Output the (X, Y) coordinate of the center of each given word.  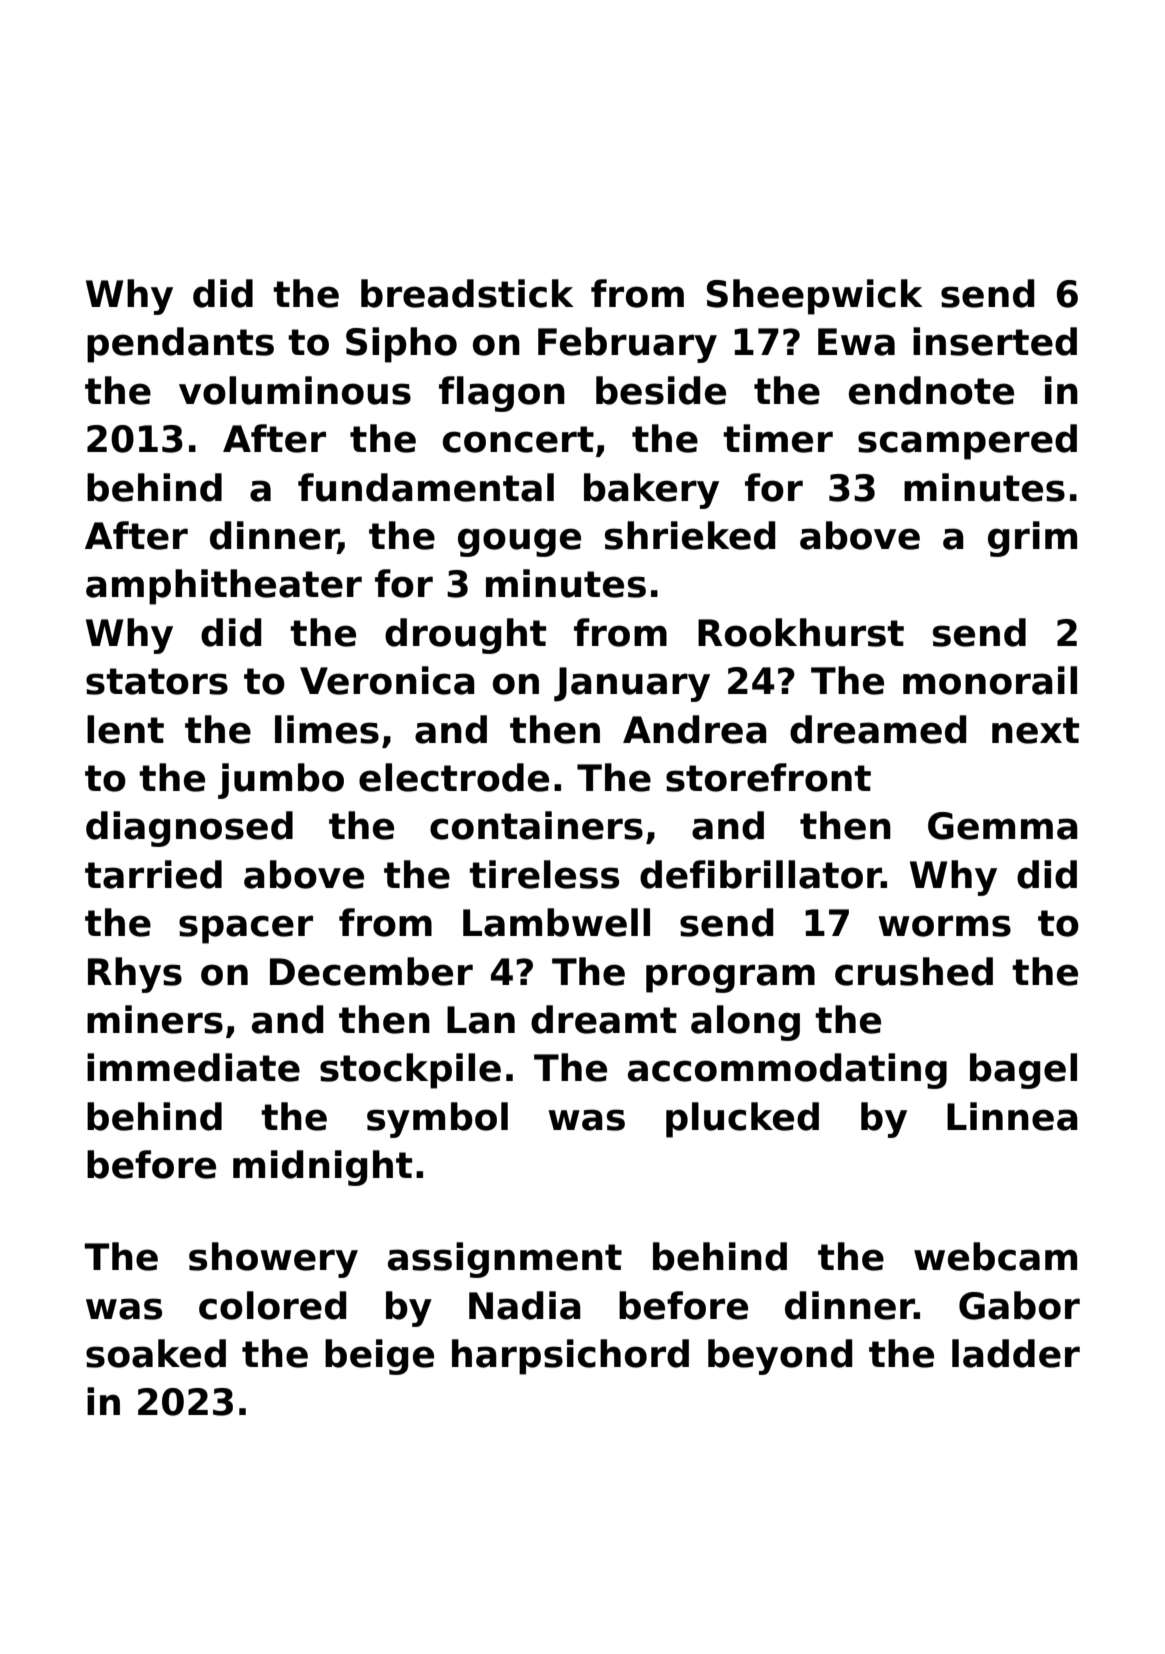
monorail (990, 680)
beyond (780, 1357)
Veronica (387, 680)
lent (125, 729)
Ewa (856, 342)
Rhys (135, 975)
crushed (914, 971)
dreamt (604, 1019)
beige (379, 1357)
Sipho (401, 345)
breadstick (467, 293)
